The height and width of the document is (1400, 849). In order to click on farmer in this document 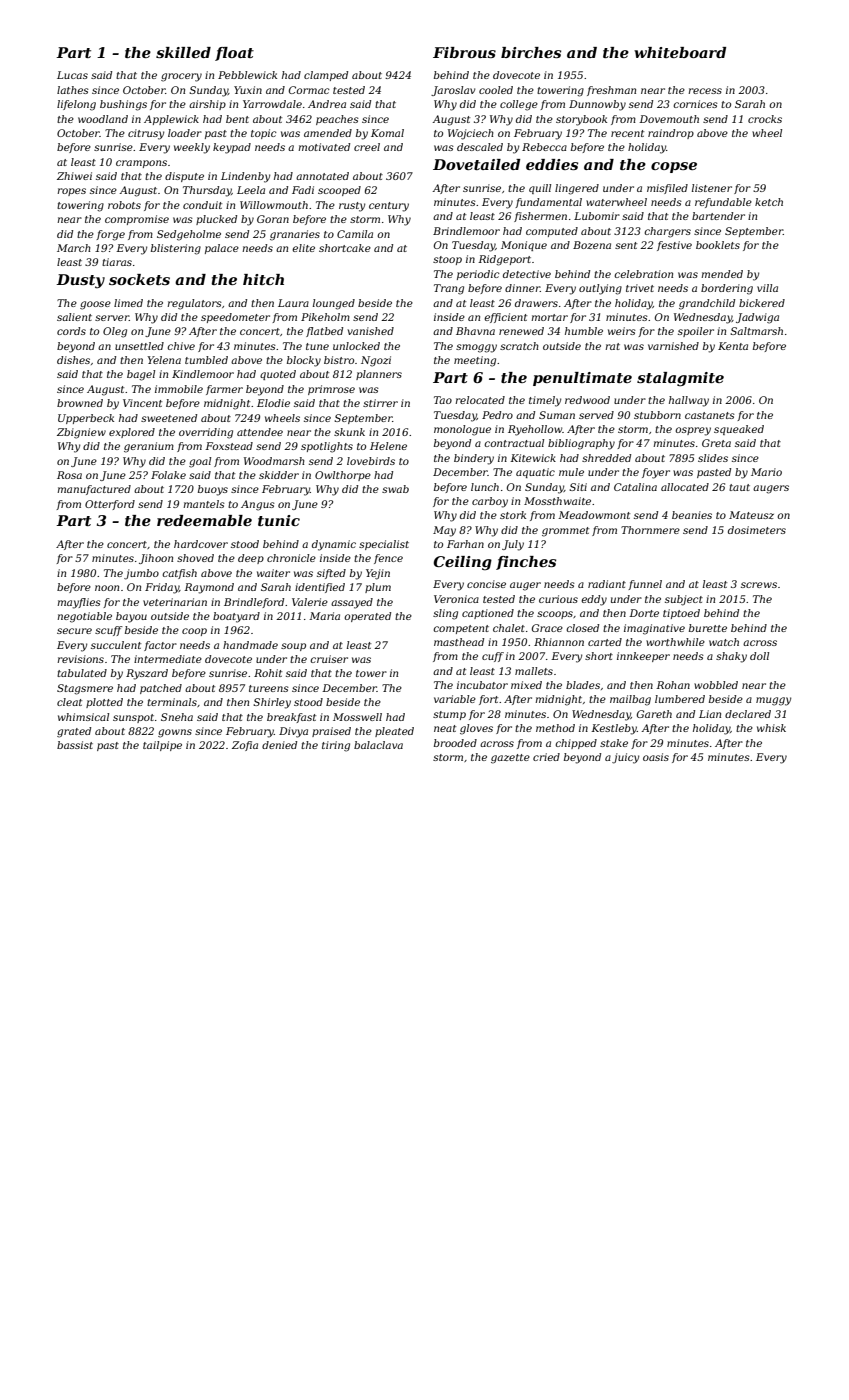, I will do `click(224, 390)`.
